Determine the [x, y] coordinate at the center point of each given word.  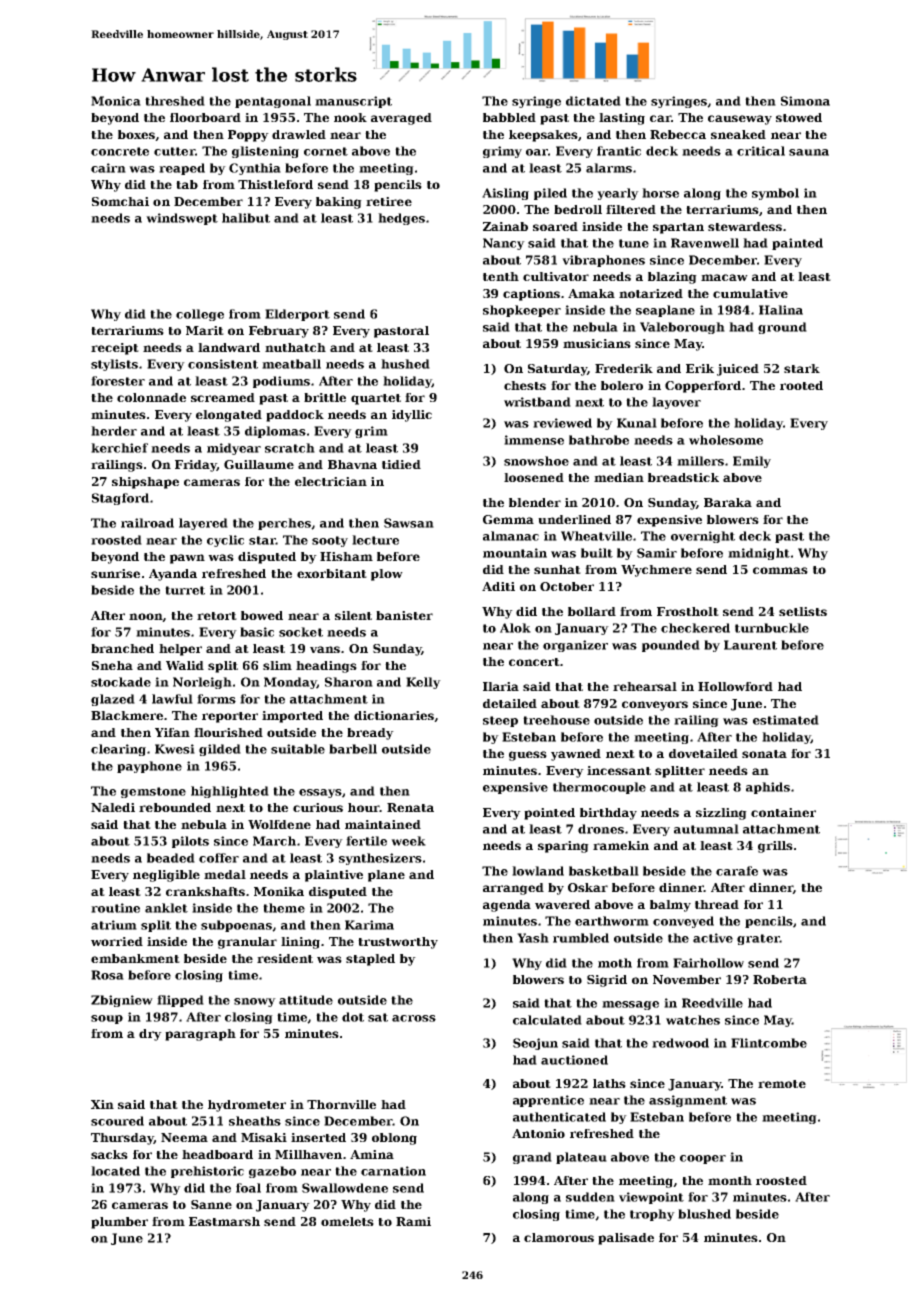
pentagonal [273, 102]
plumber [119, 1223]
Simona [805, 101]
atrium [114, 925]
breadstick [683, 477]
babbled [509, 117]
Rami [413, 1221]
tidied [401, 464]
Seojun [535, 1044]
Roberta [780, 979]
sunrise [115, 573]
